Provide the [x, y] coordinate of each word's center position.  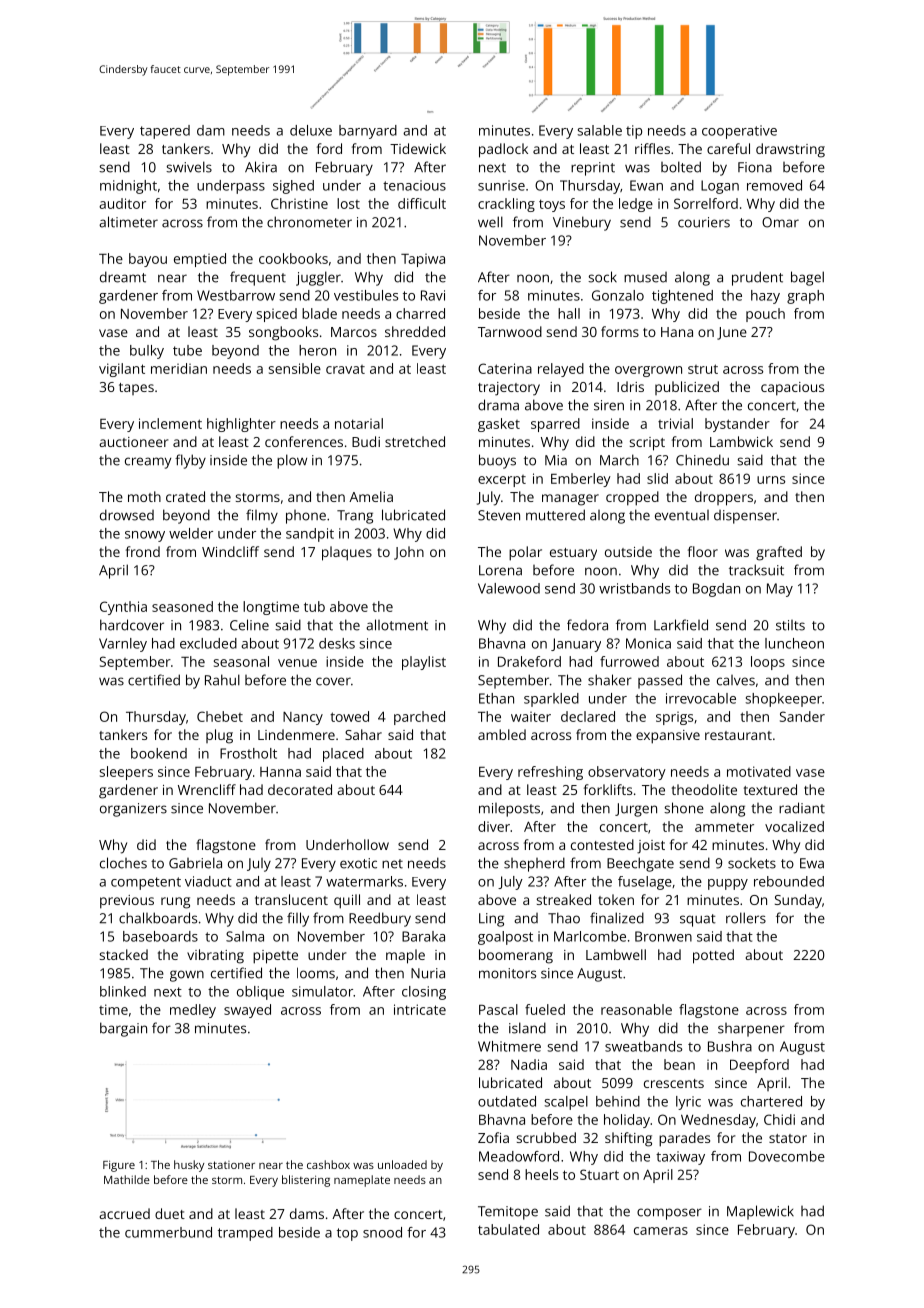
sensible [295, 368]
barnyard [368, 132]
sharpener [751, 1030]
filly [298, 919]
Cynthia [123, 608]
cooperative [739, 132]
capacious [792, 389]
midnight [128, 187]
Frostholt [248, 753]
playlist [424, 663]
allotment [397, 625]
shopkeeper [784, 700]
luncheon [794, 643]
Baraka [423, 936]
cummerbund [168, 1232]
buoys [497, 461]
